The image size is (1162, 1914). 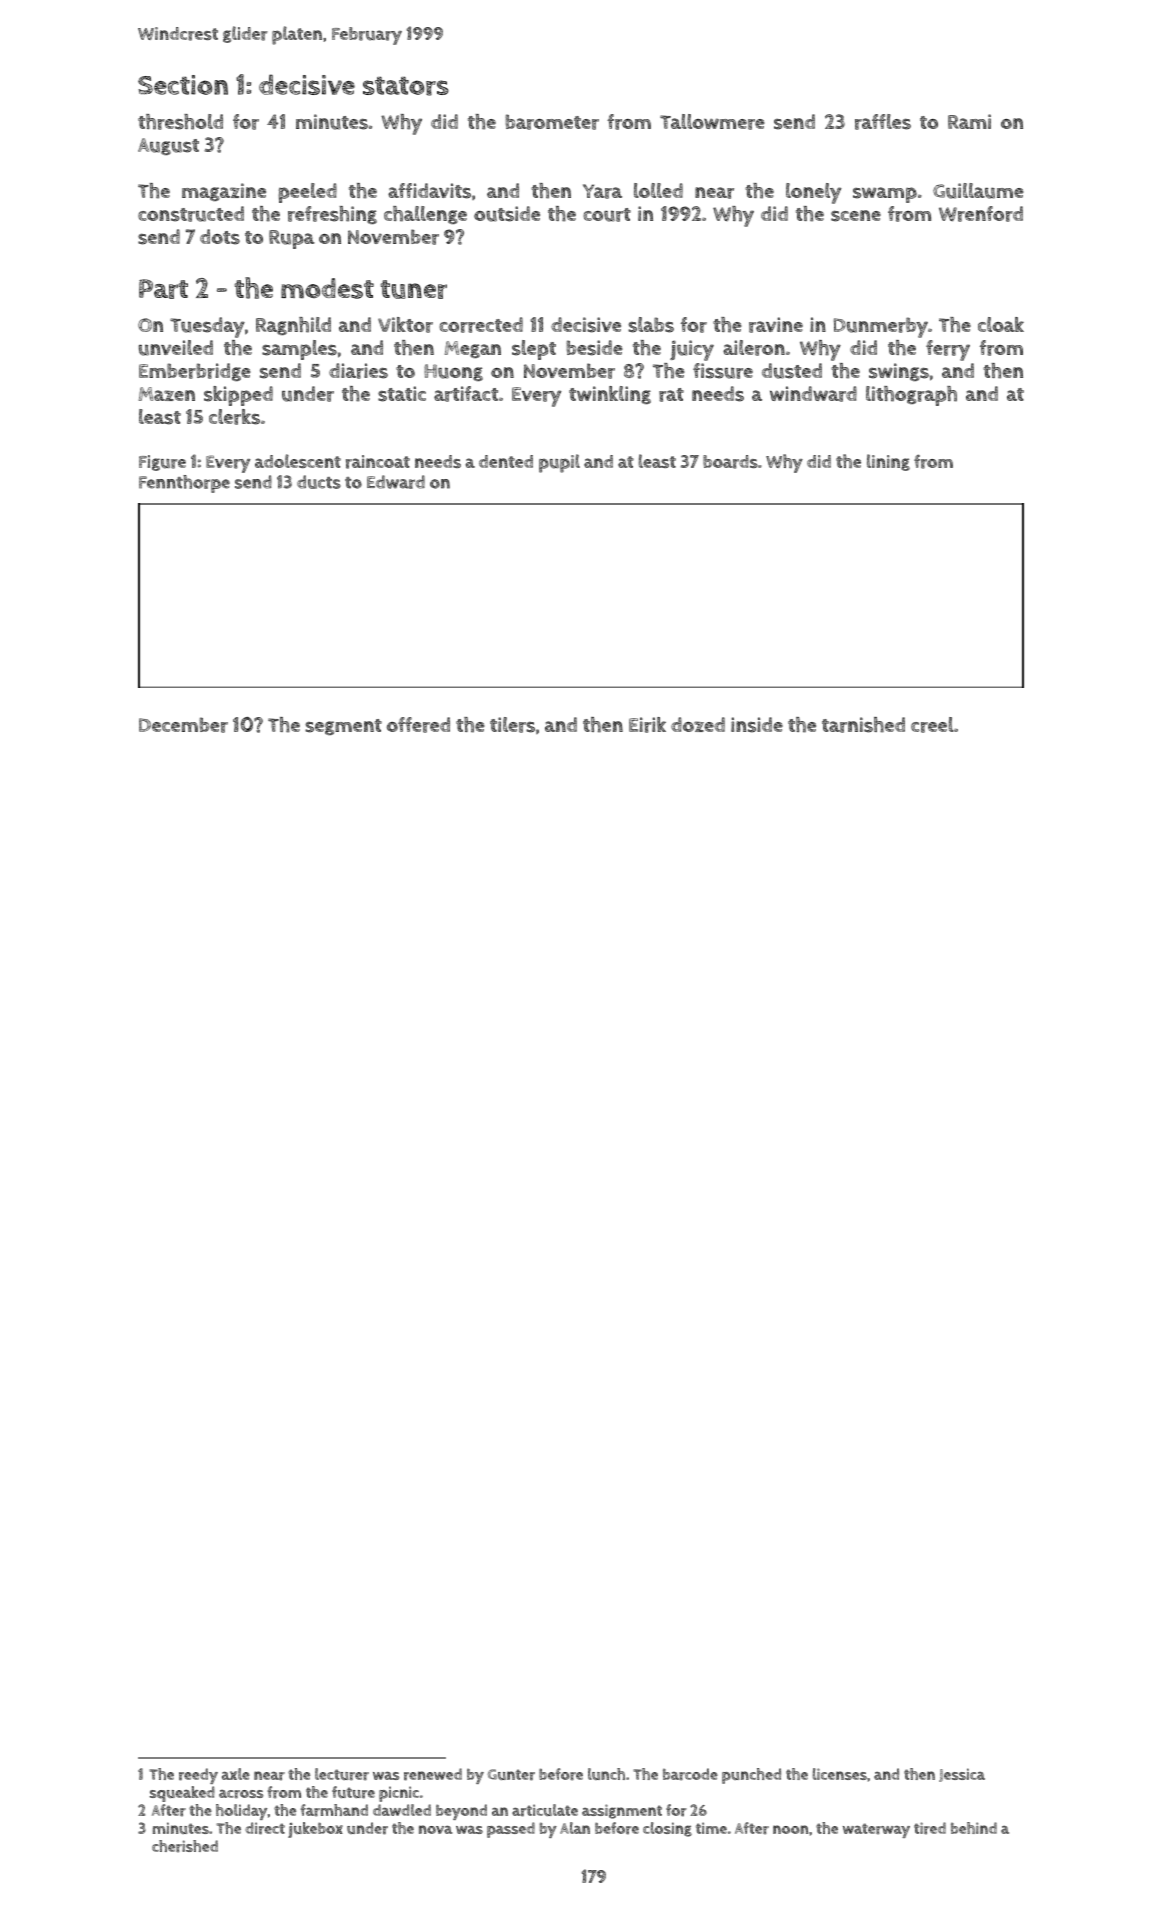 What do you see at coordinates (712, 122) in the page?
I see `Tallowmere` at bounding box center [712, 122].
